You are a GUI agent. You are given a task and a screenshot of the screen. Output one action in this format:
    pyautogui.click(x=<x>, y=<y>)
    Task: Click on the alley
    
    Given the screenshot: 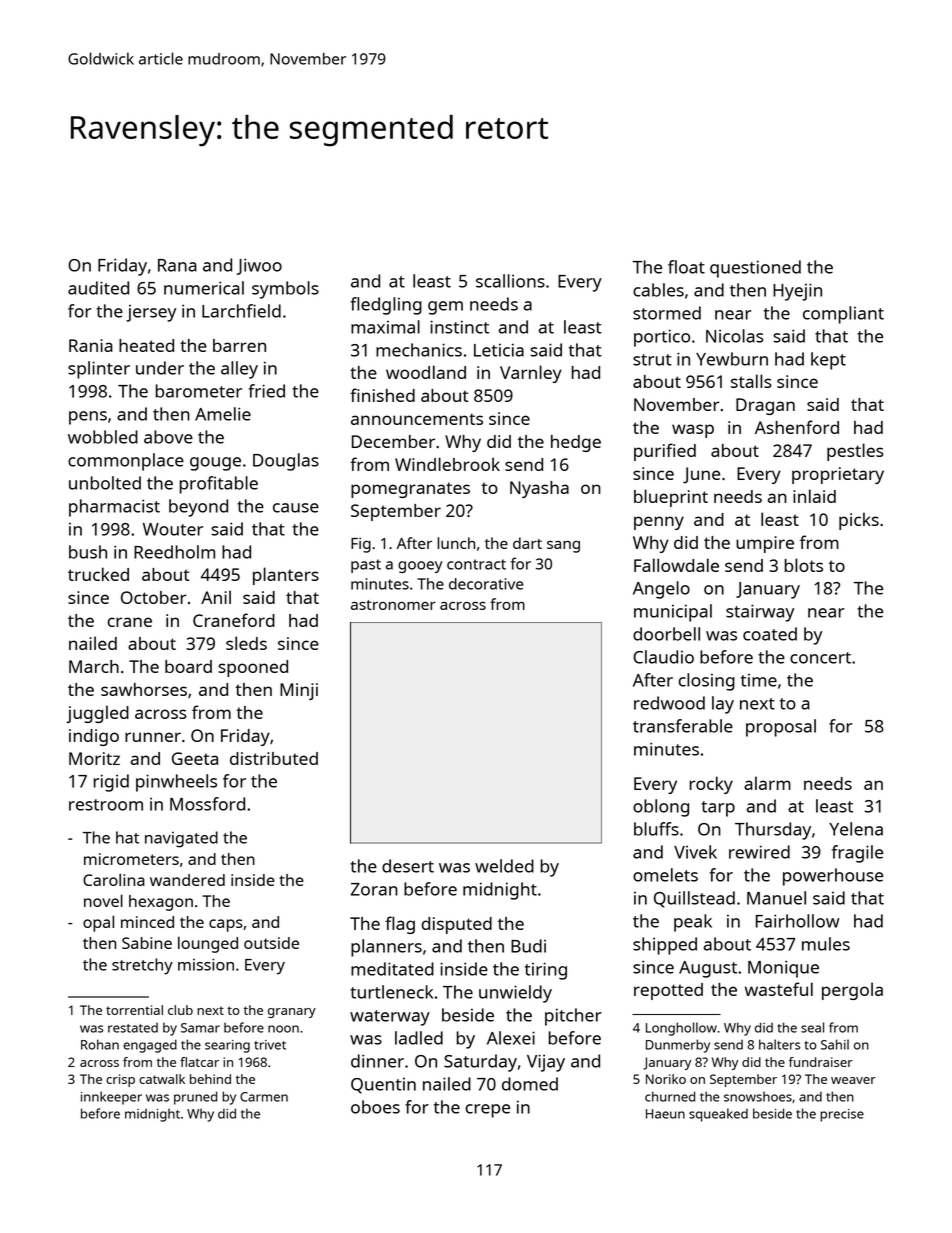 What is the action you would take?
    pyautogui.click(x=239, y=370)
